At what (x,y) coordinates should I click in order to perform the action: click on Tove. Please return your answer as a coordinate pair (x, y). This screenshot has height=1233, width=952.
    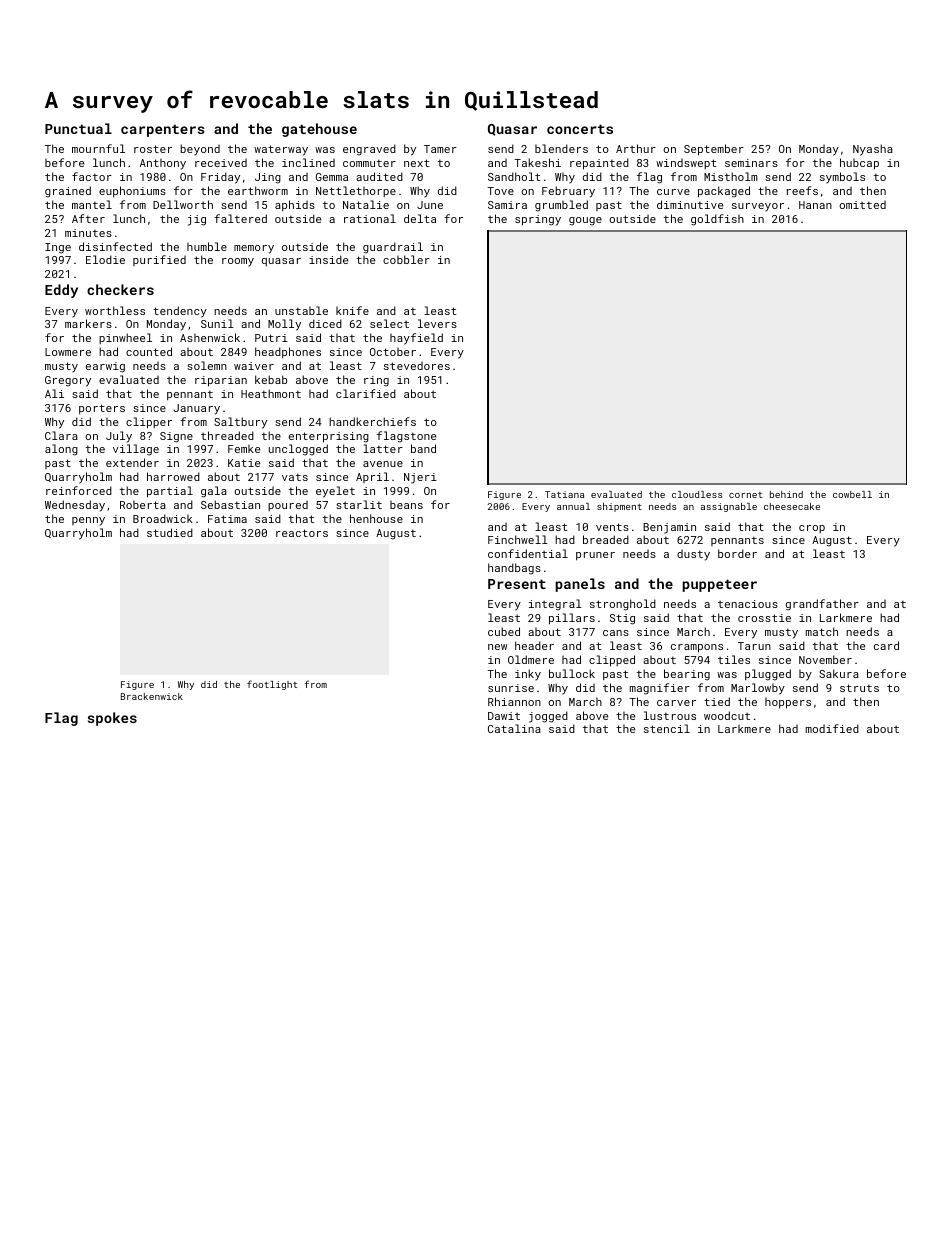
    Looking at the image, I should click on (500, 191).
